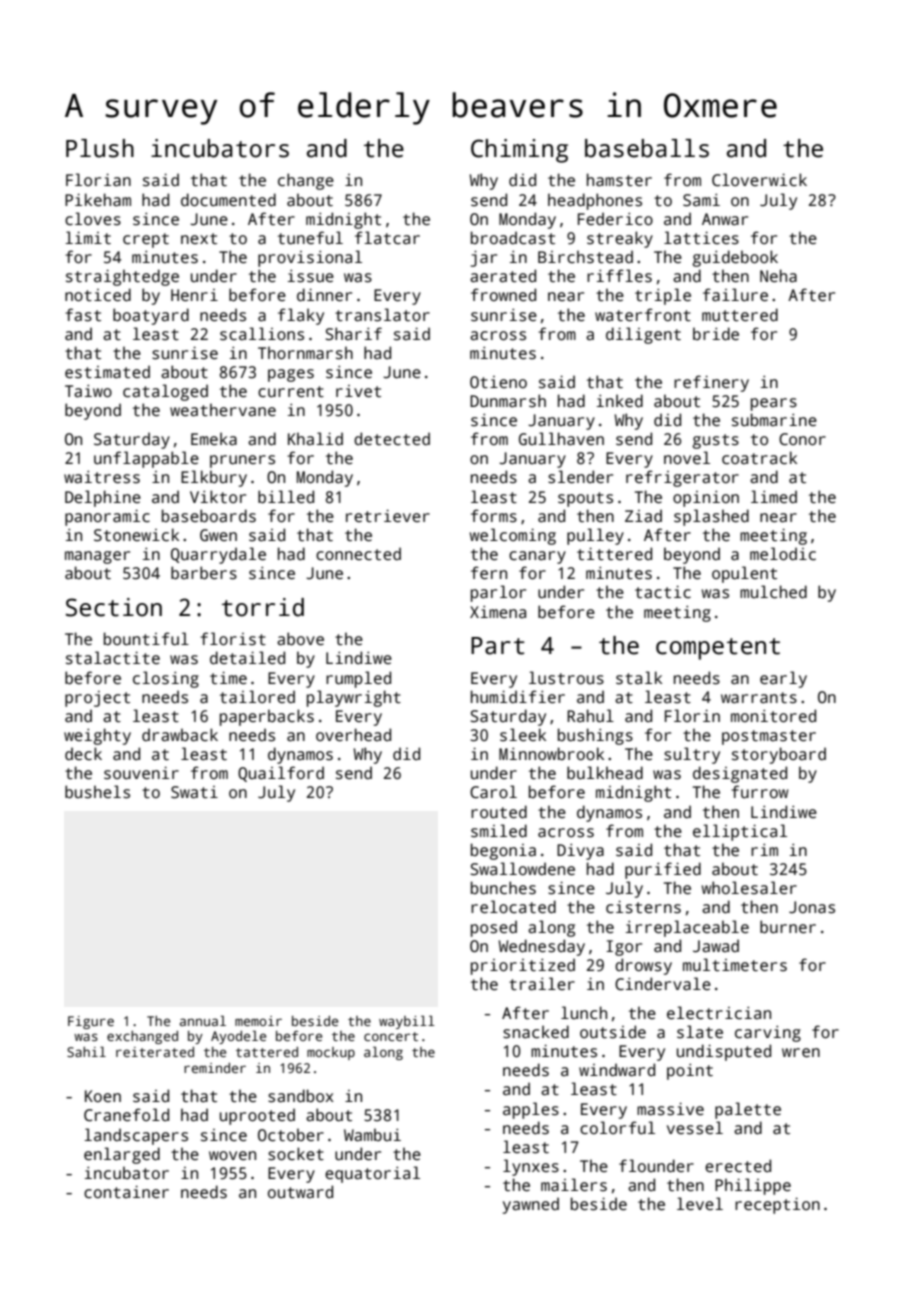 Image resolution: width=908 pixels, height=1316 pixels. What do you see at coordinates (165, 392) in the screenshot?
I see `cataloged` at bounding box center [165, 392].
